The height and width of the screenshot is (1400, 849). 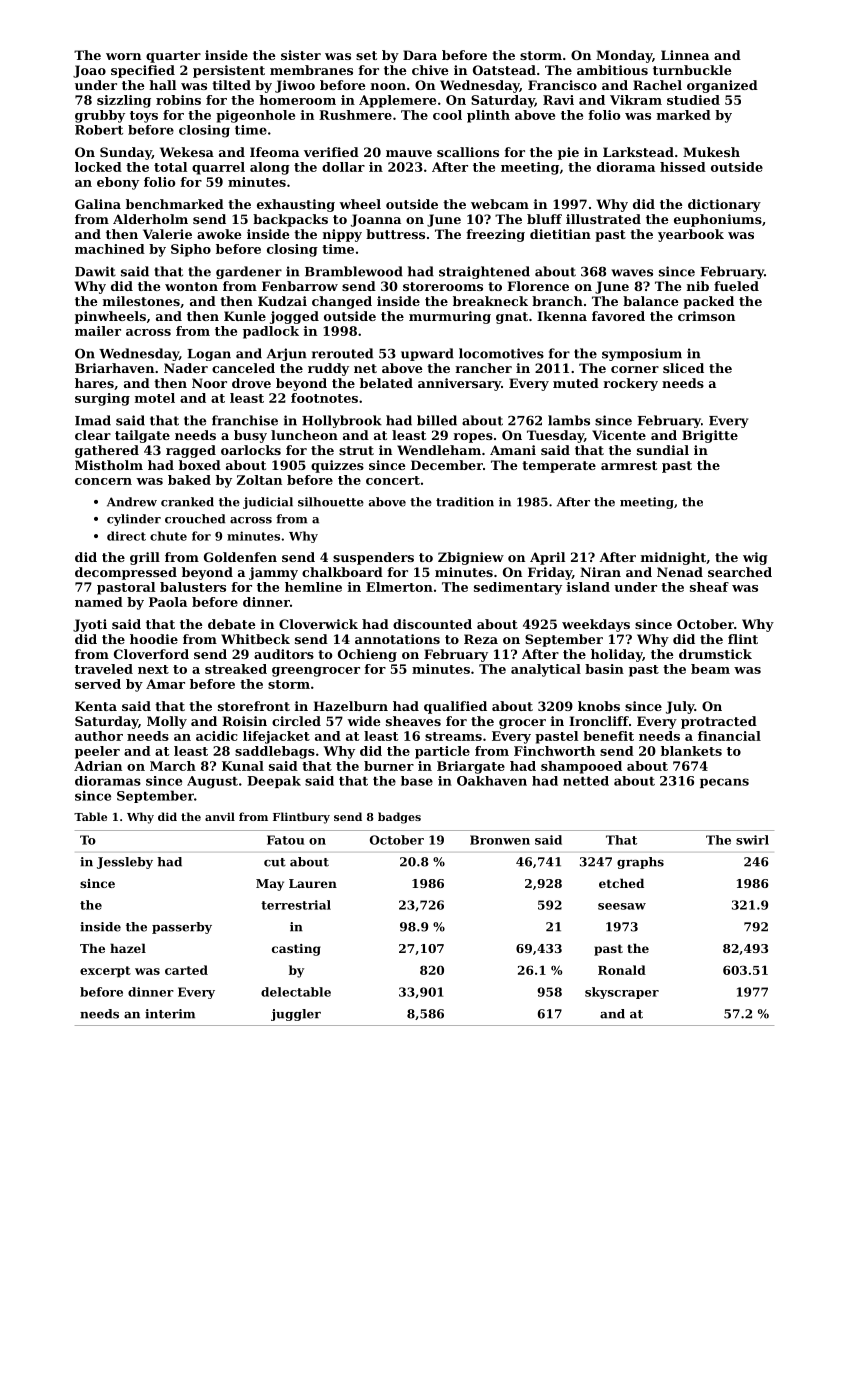 What do you see at coordinates (622, 993) in the screenshot?
I see `skyscraper` at bounding box center [622, 993].
